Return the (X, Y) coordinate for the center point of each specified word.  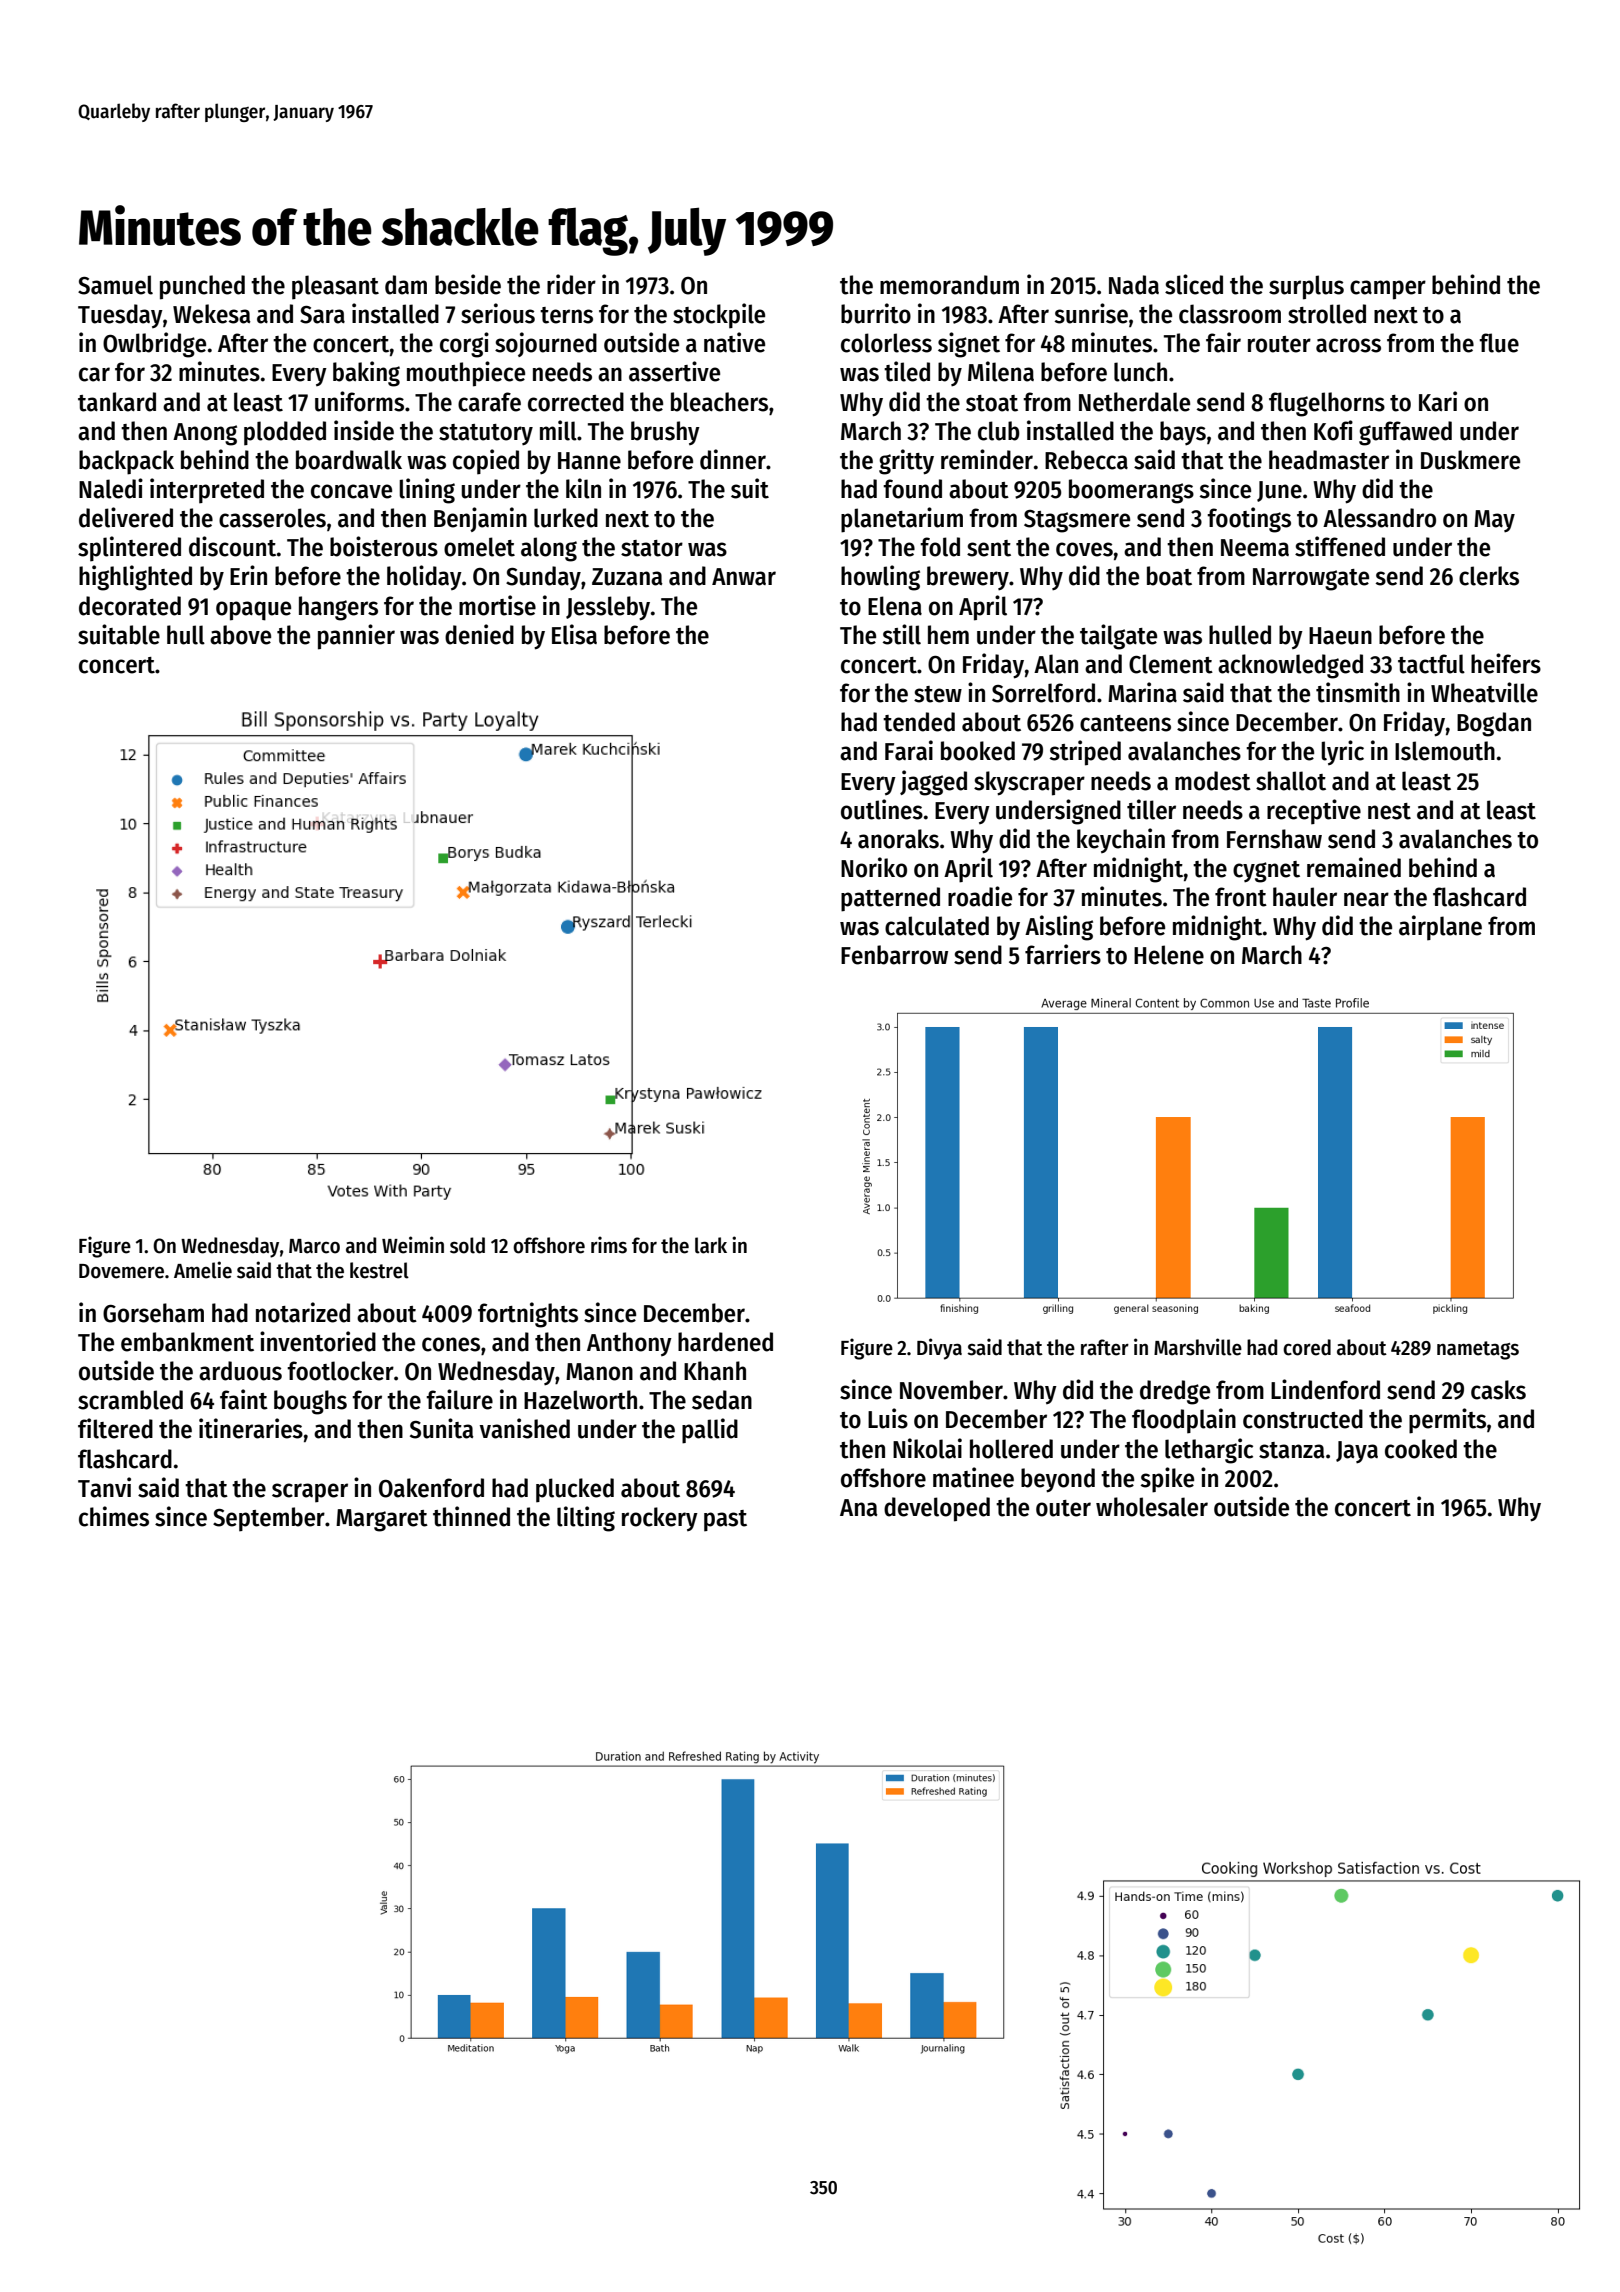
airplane (1440, 928)
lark (711, 1245)
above (240, 635)
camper (1388, 290)
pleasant (335, 287)
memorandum (949, 285)
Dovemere (121, 1271)
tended (919, 722)
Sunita (442, 1428)
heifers (1506, 663)
